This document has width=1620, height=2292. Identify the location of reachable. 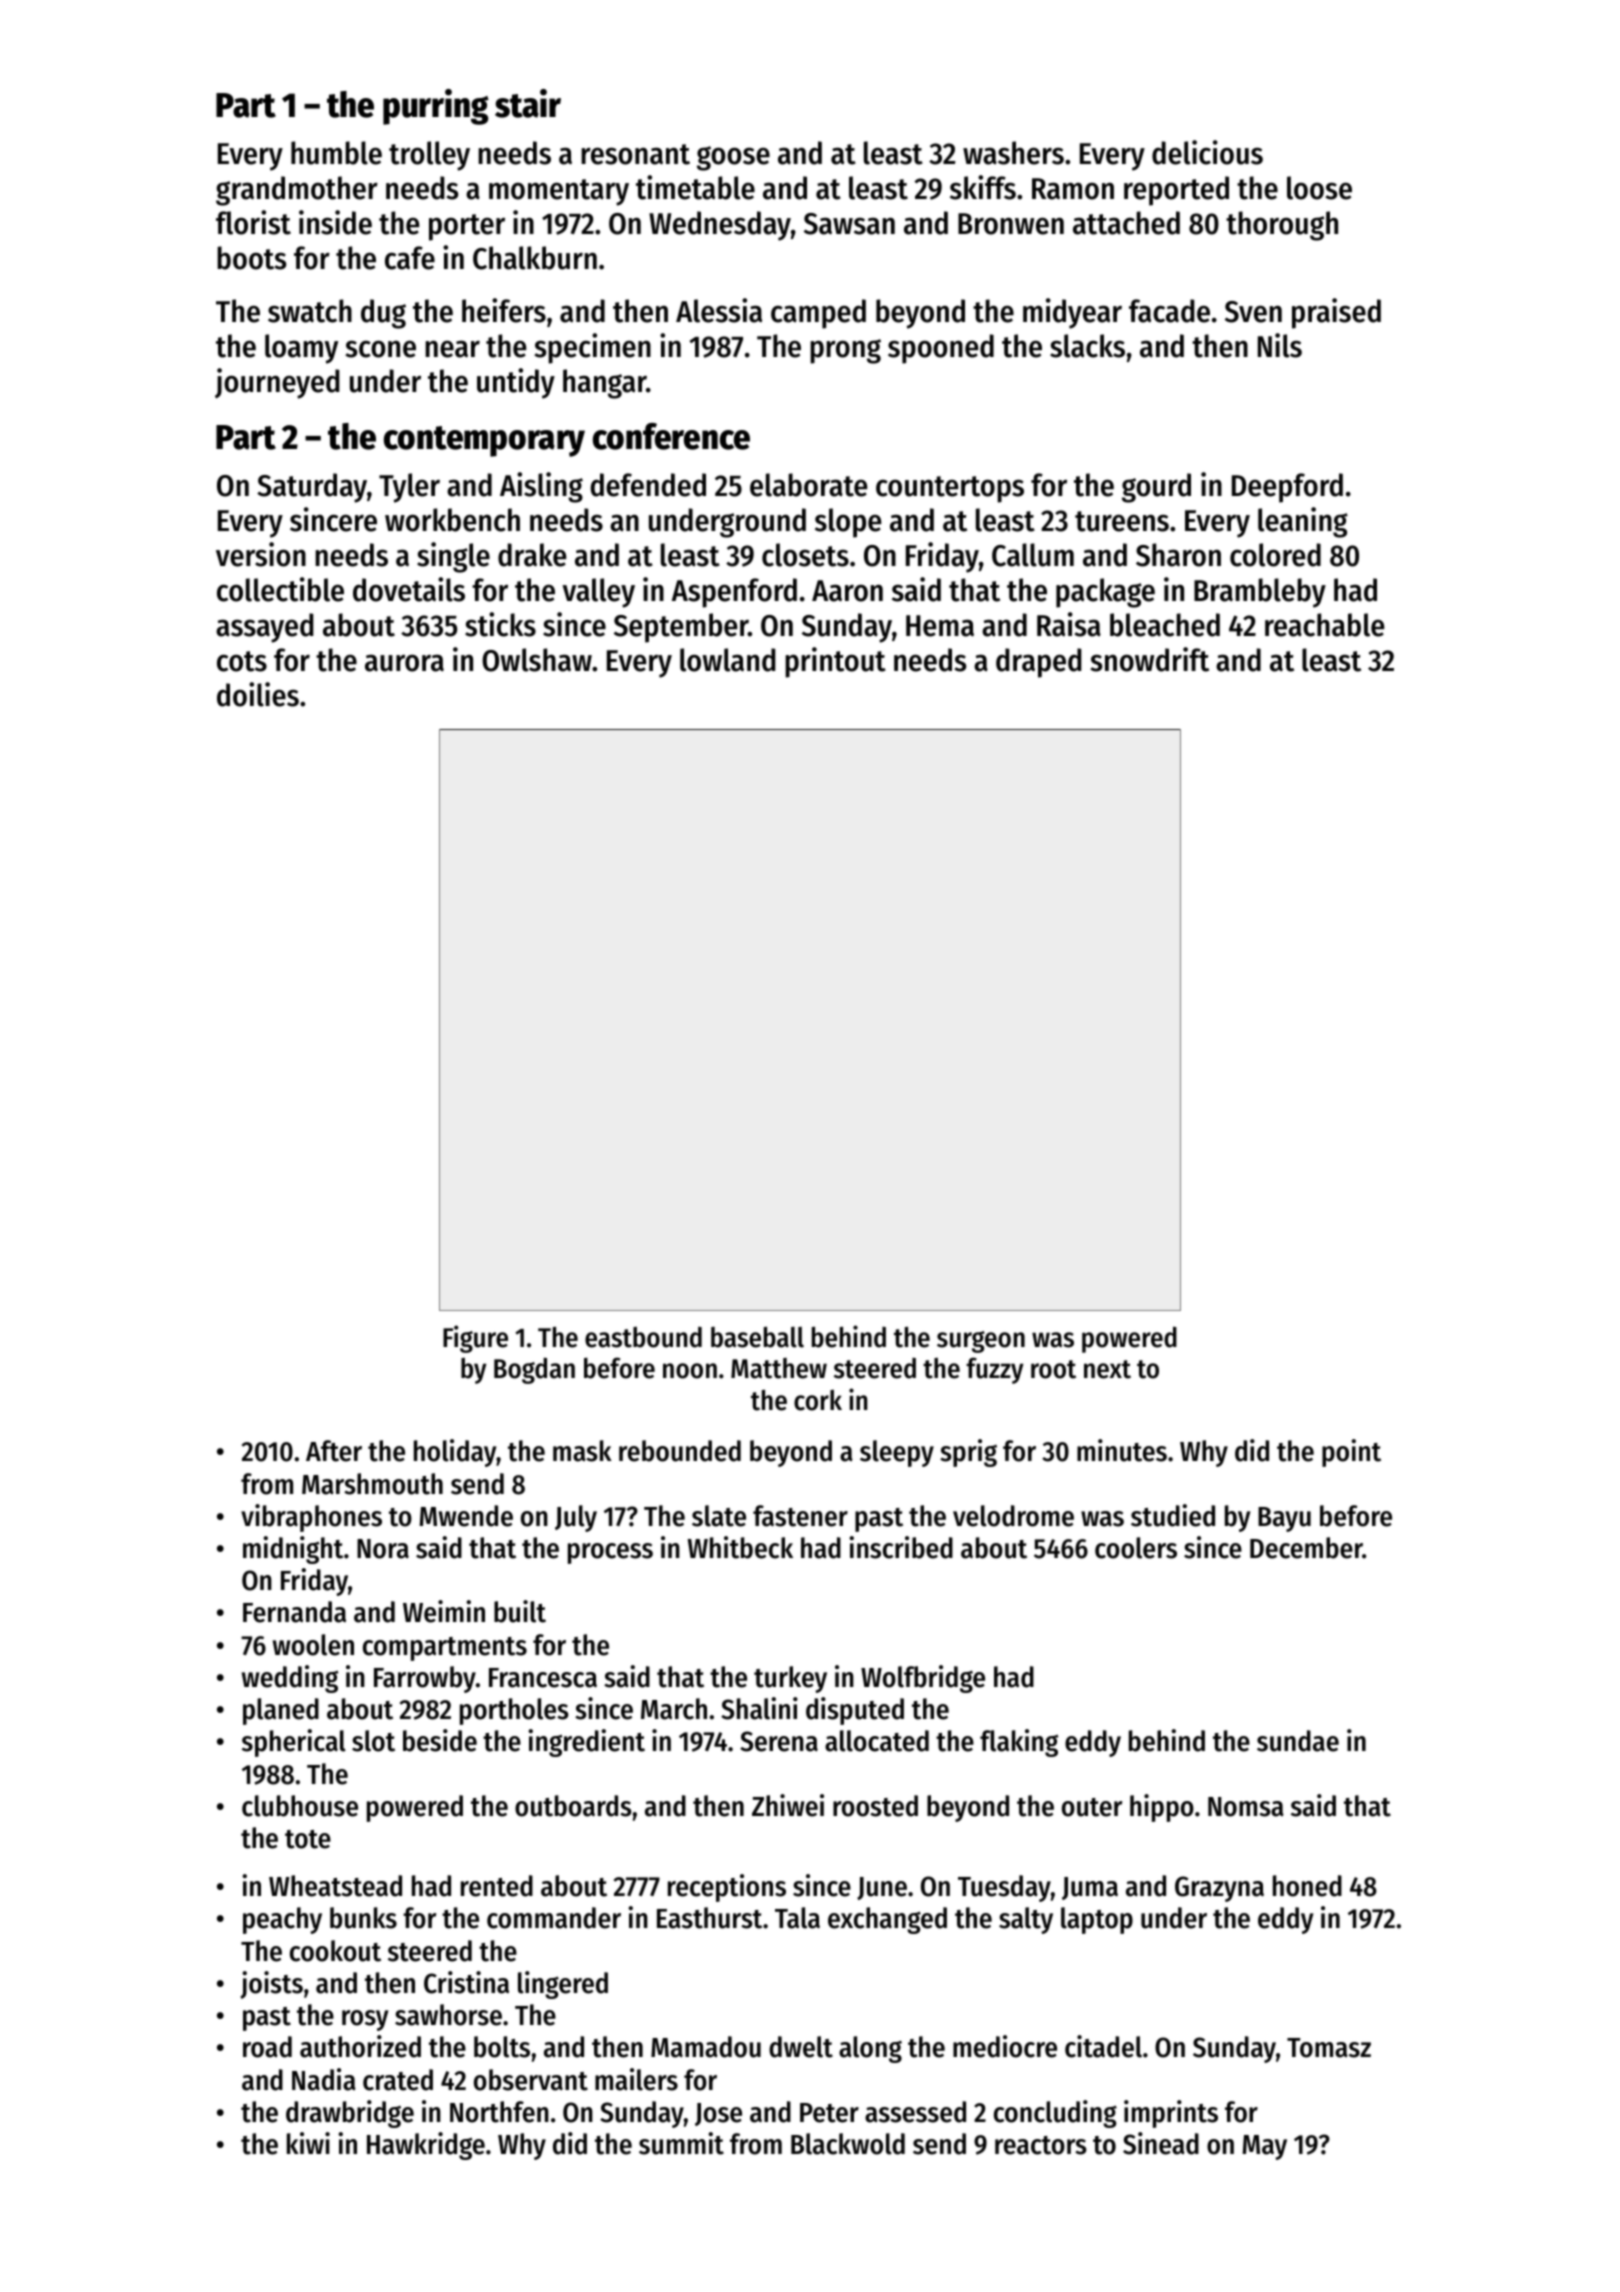
(1324, 625).
